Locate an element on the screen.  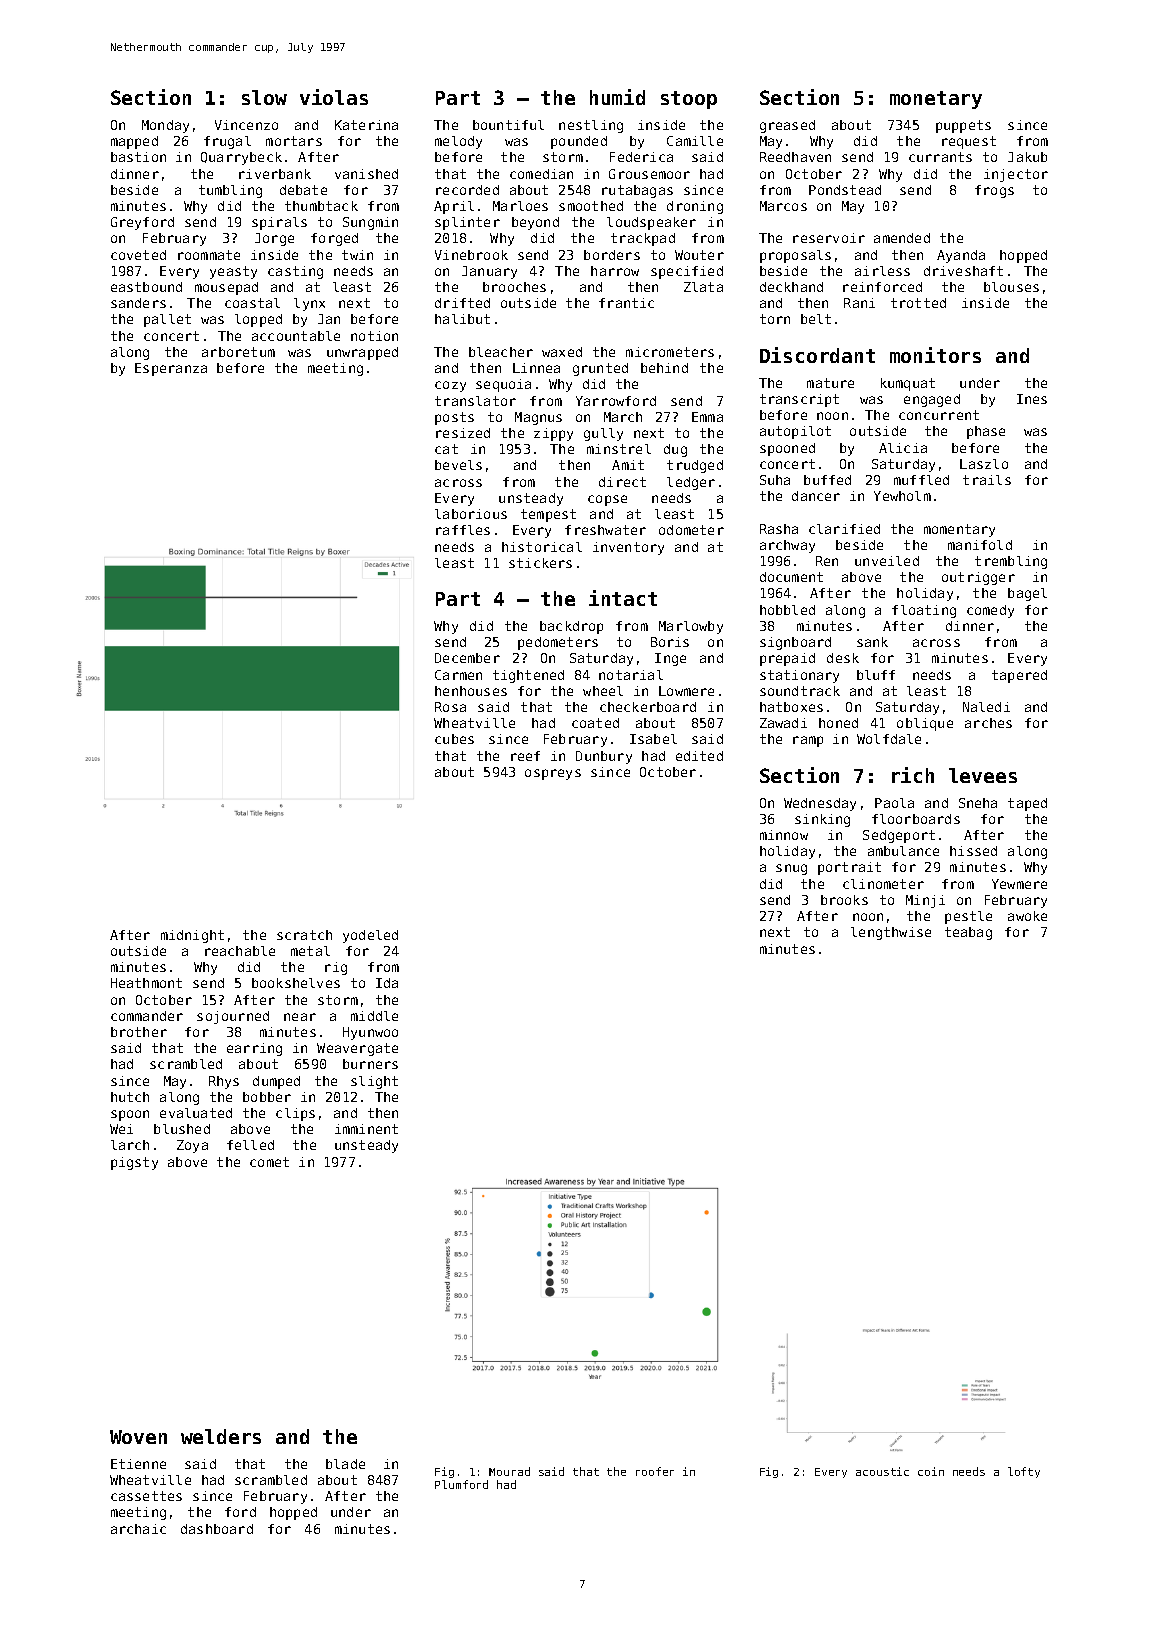
Federica is located at coordinates (641, 157).
